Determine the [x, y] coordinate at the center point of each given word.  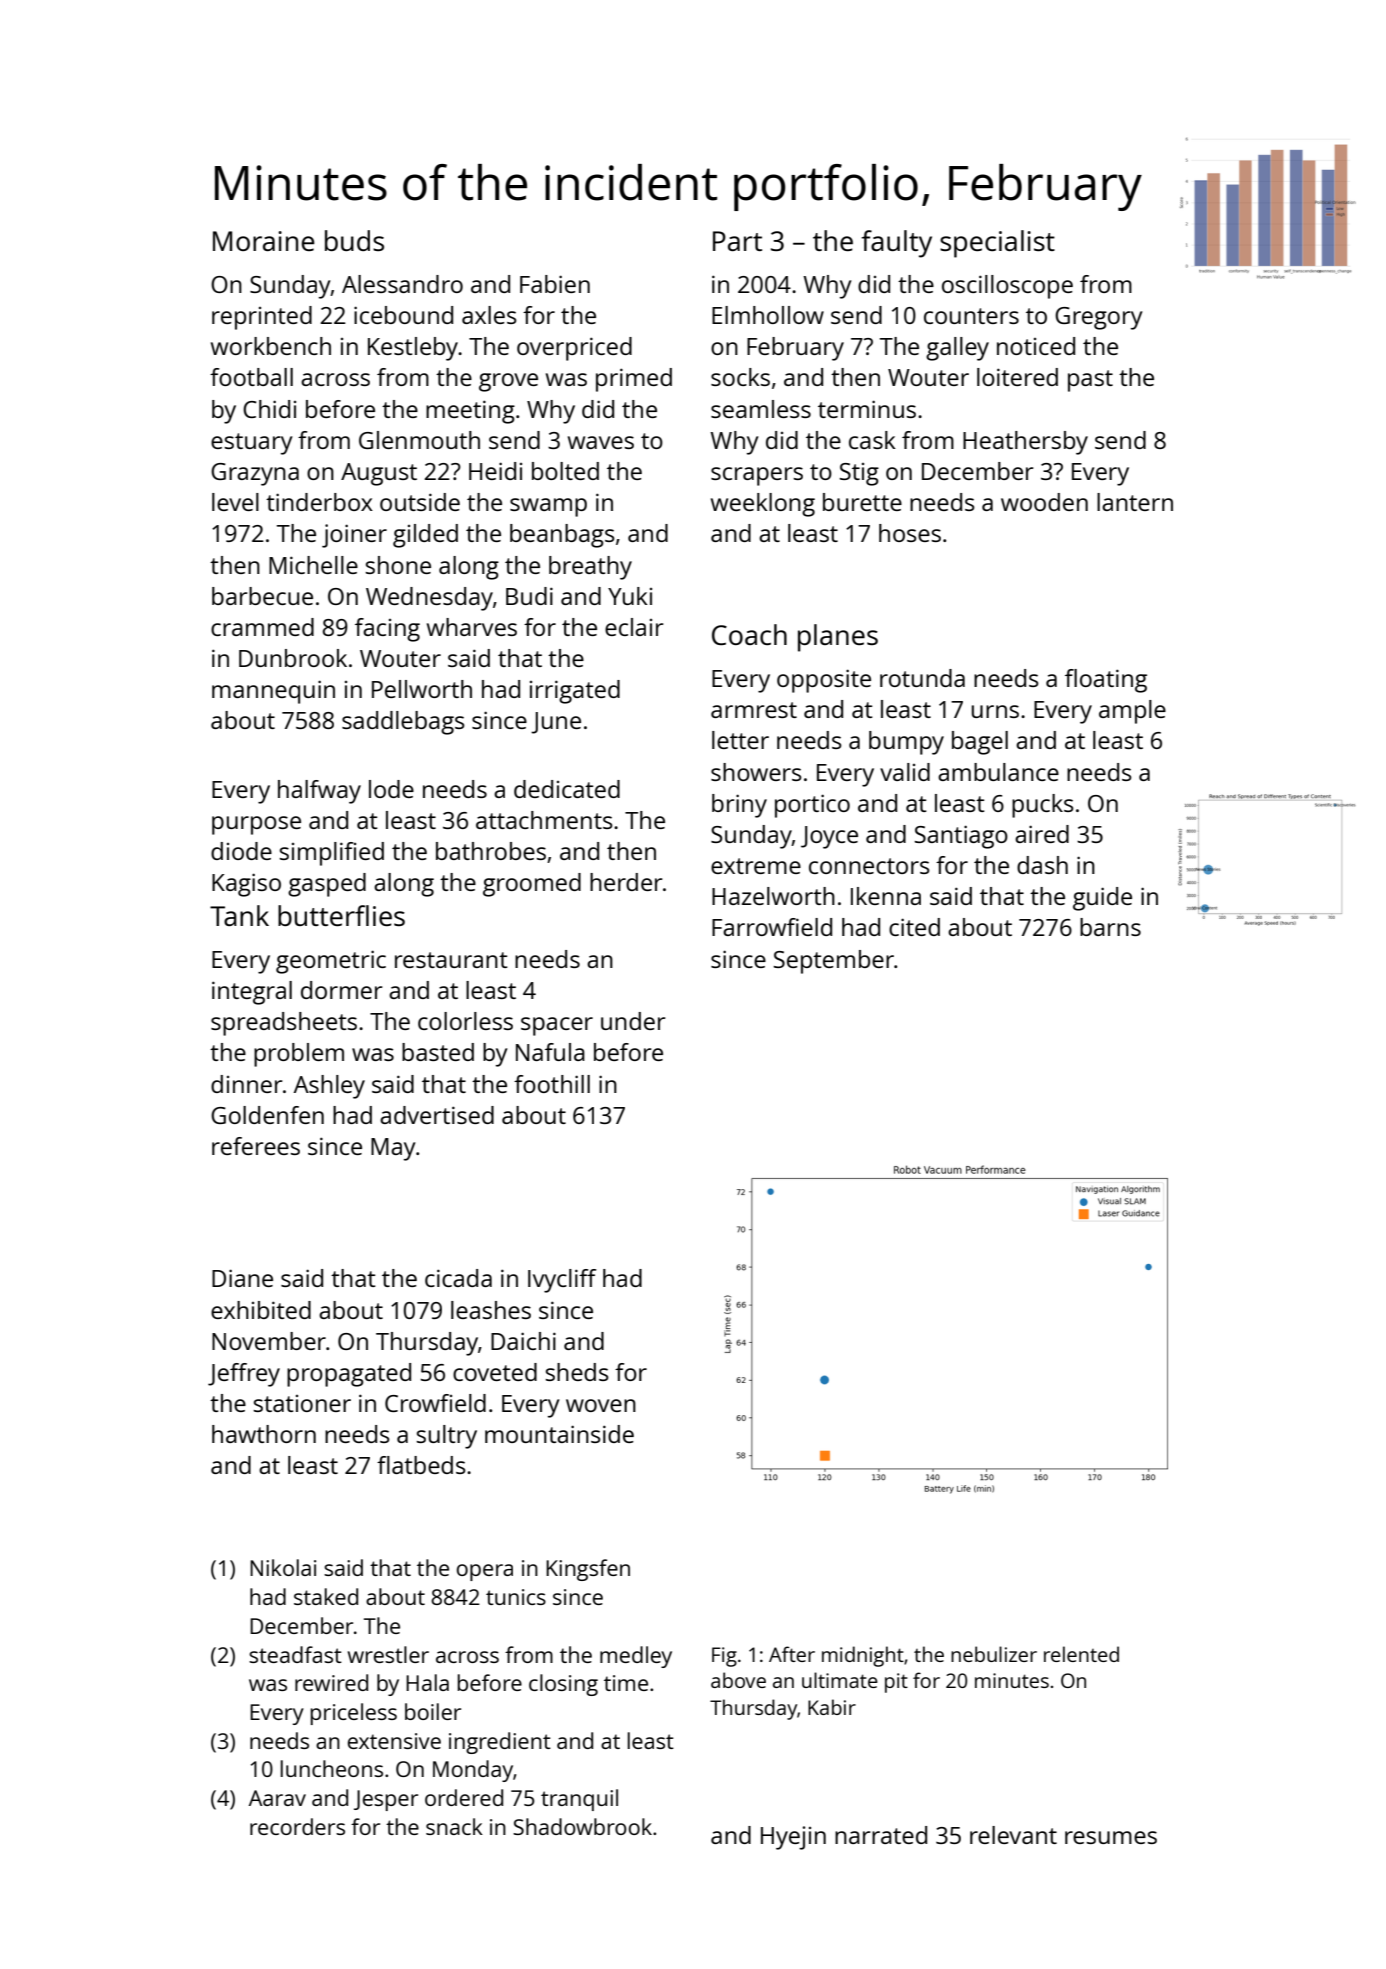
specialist [997, 244]
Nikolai [283, 1567]
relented [1081, 1654]
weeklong [763, 505]
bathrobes [491, 851]
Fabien [555, 284]
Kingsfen [588, 1570]
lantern [1135, 502]
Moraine [264, 241]
